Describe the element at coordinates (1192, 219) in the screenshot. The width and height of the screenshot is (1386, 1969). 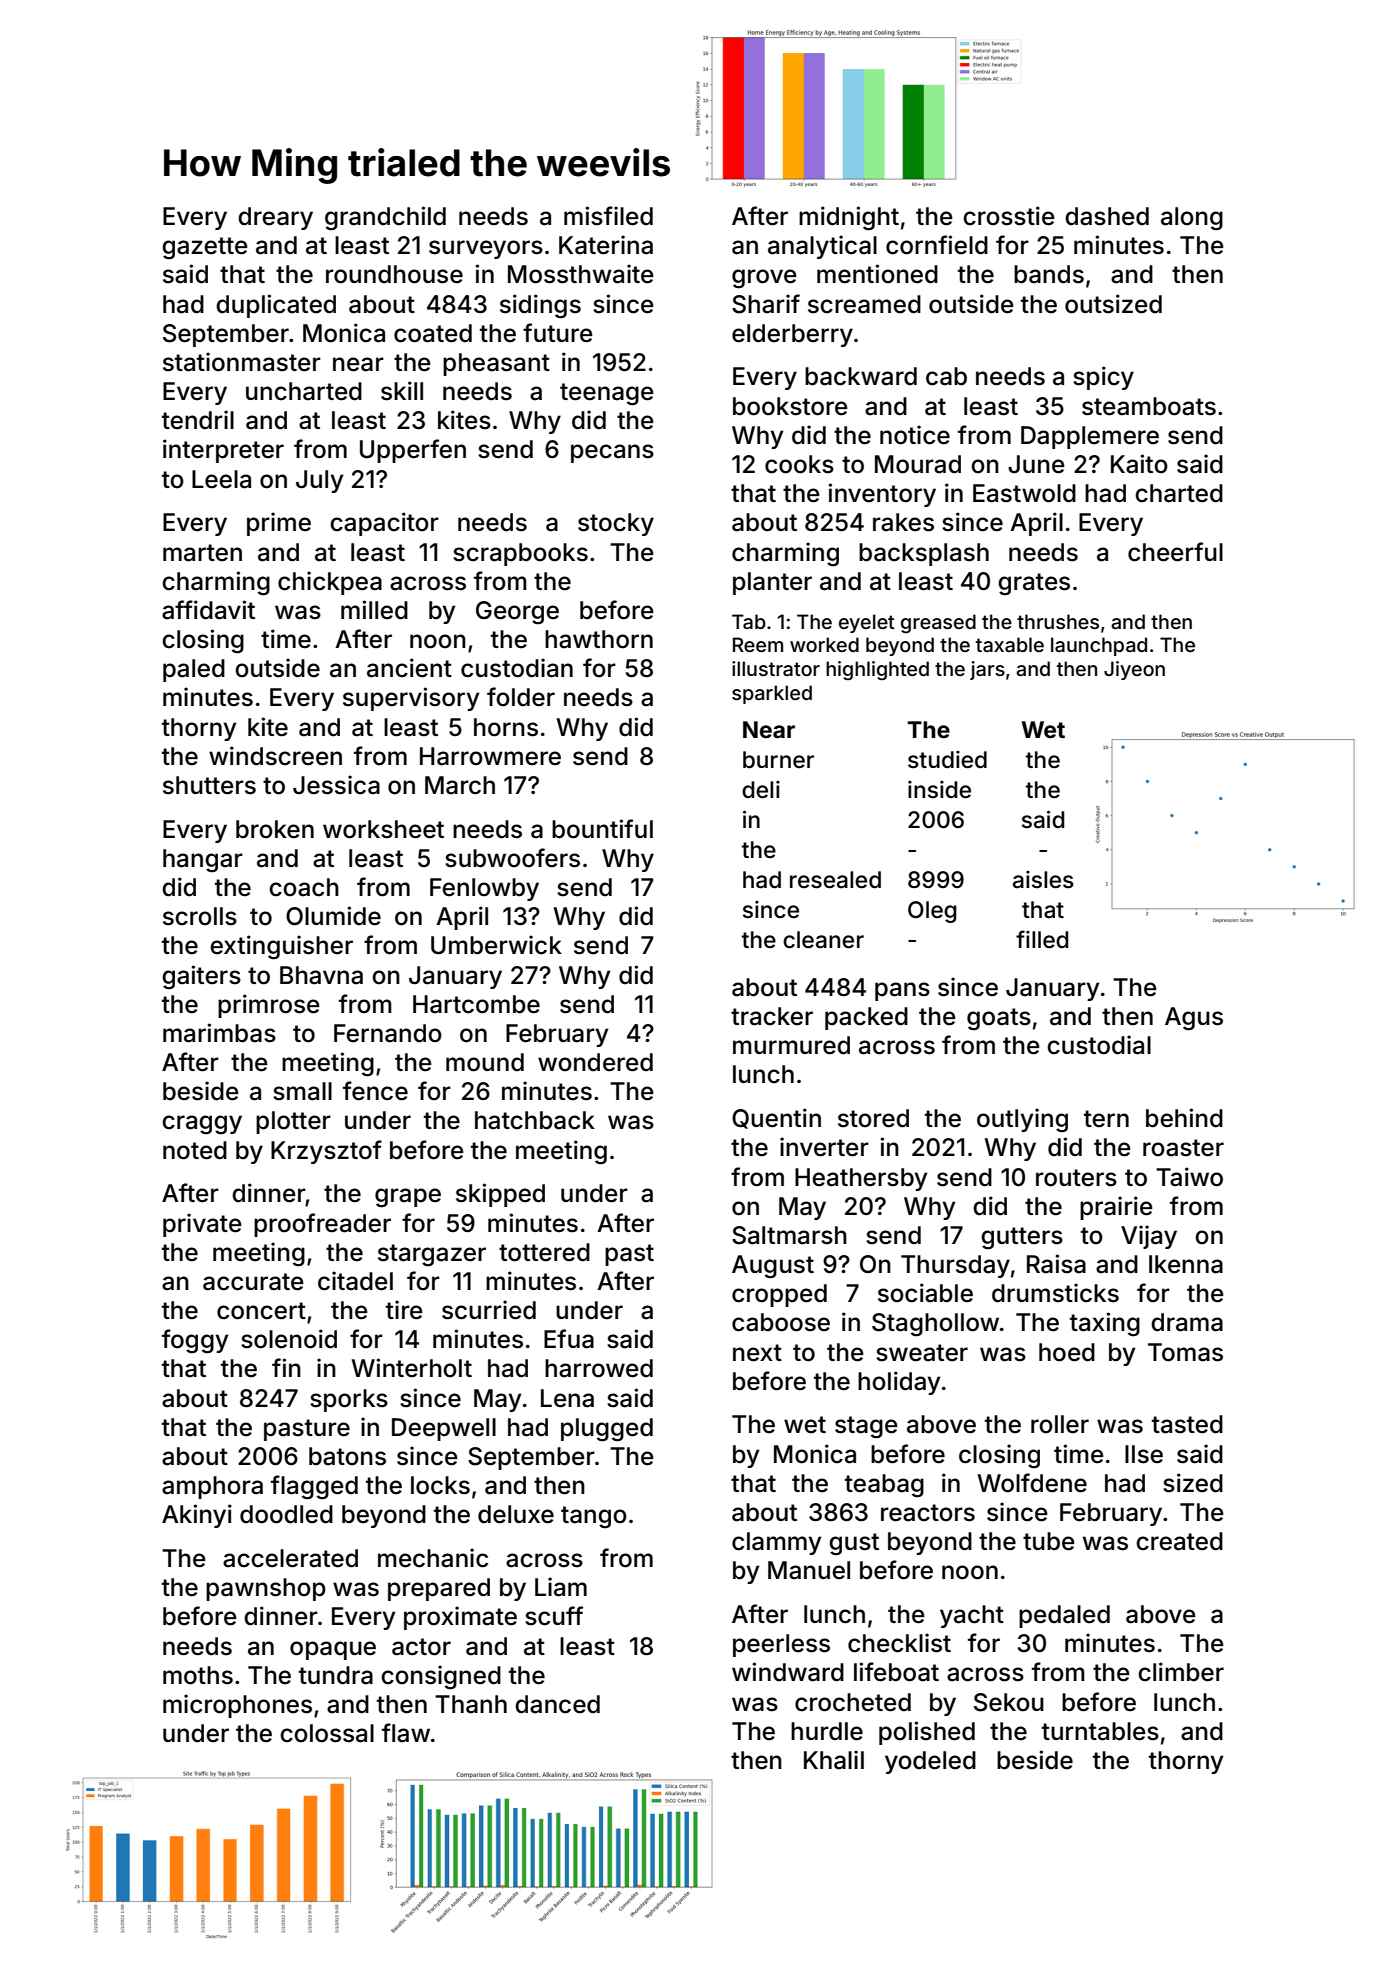
I see `along` at that location.
